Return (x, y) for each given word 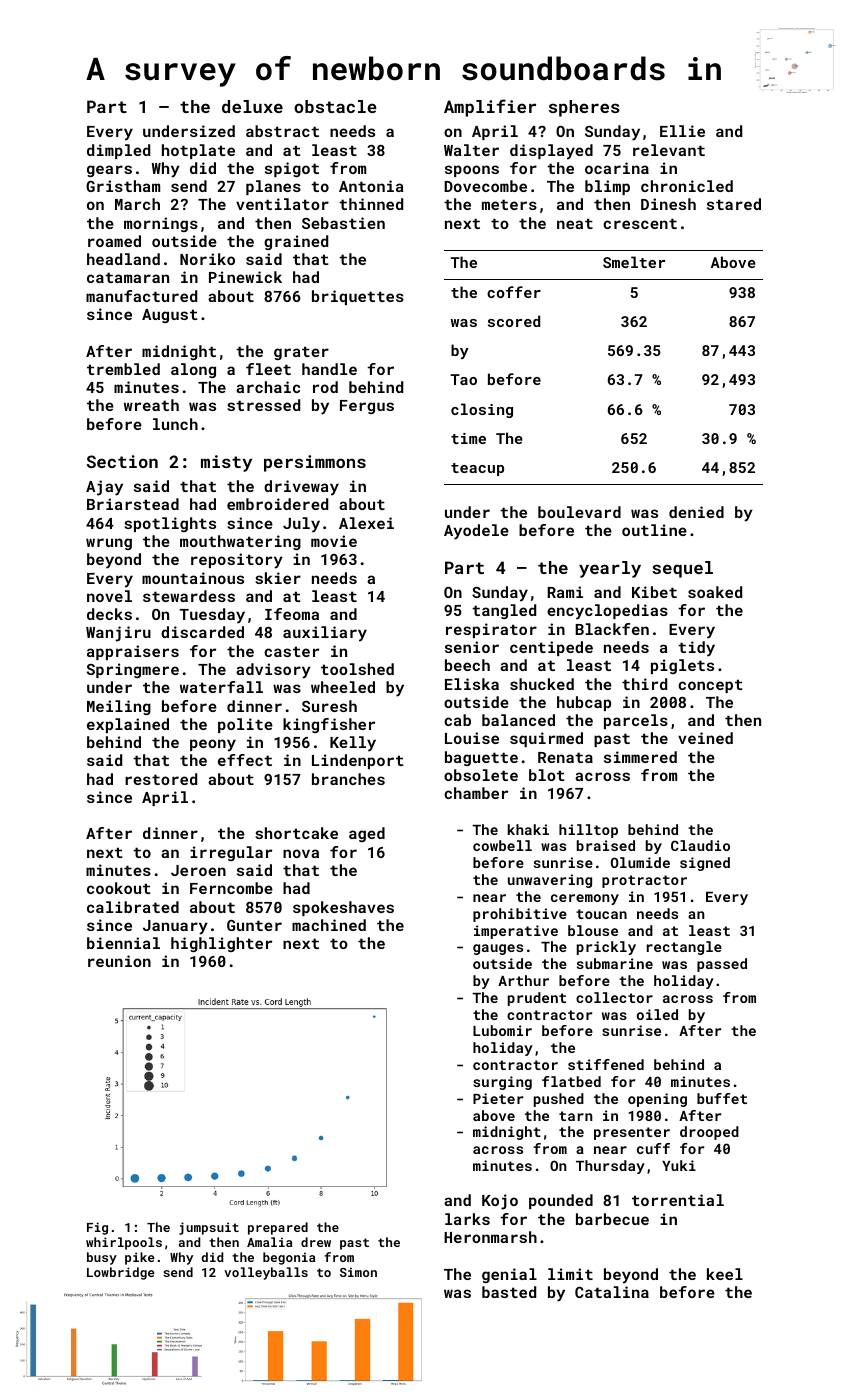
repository (237, 561)
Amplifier (490, 108)
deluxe (252, 106)
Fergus (367, 407)
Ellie (682, 131)
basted (509, 1292)
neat (575, 223)
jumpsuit (209, 1228)
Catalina (612, 1292)
